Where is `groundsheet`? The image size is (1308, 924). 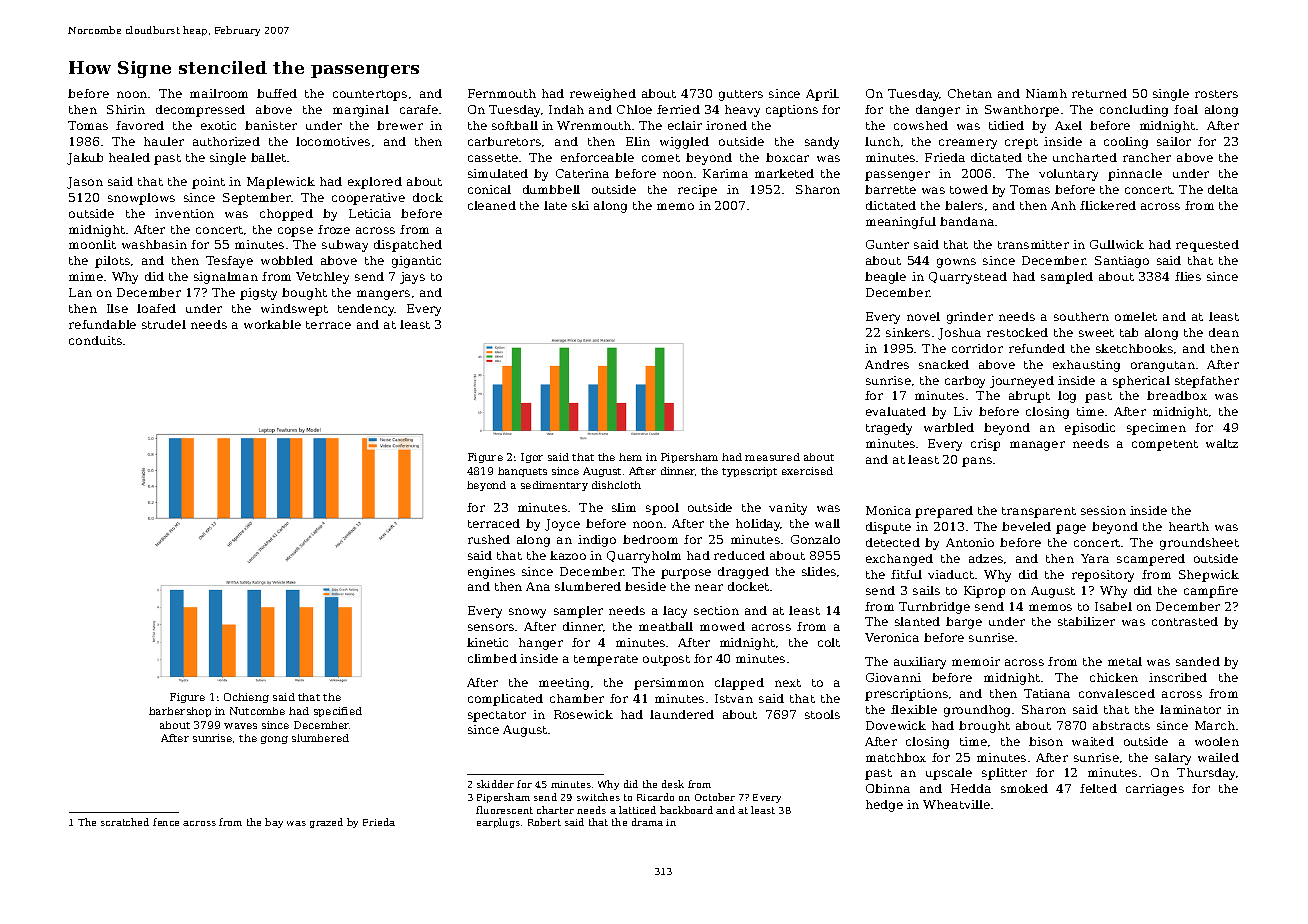 groundsheet is located at coordinates (1199, 544).
